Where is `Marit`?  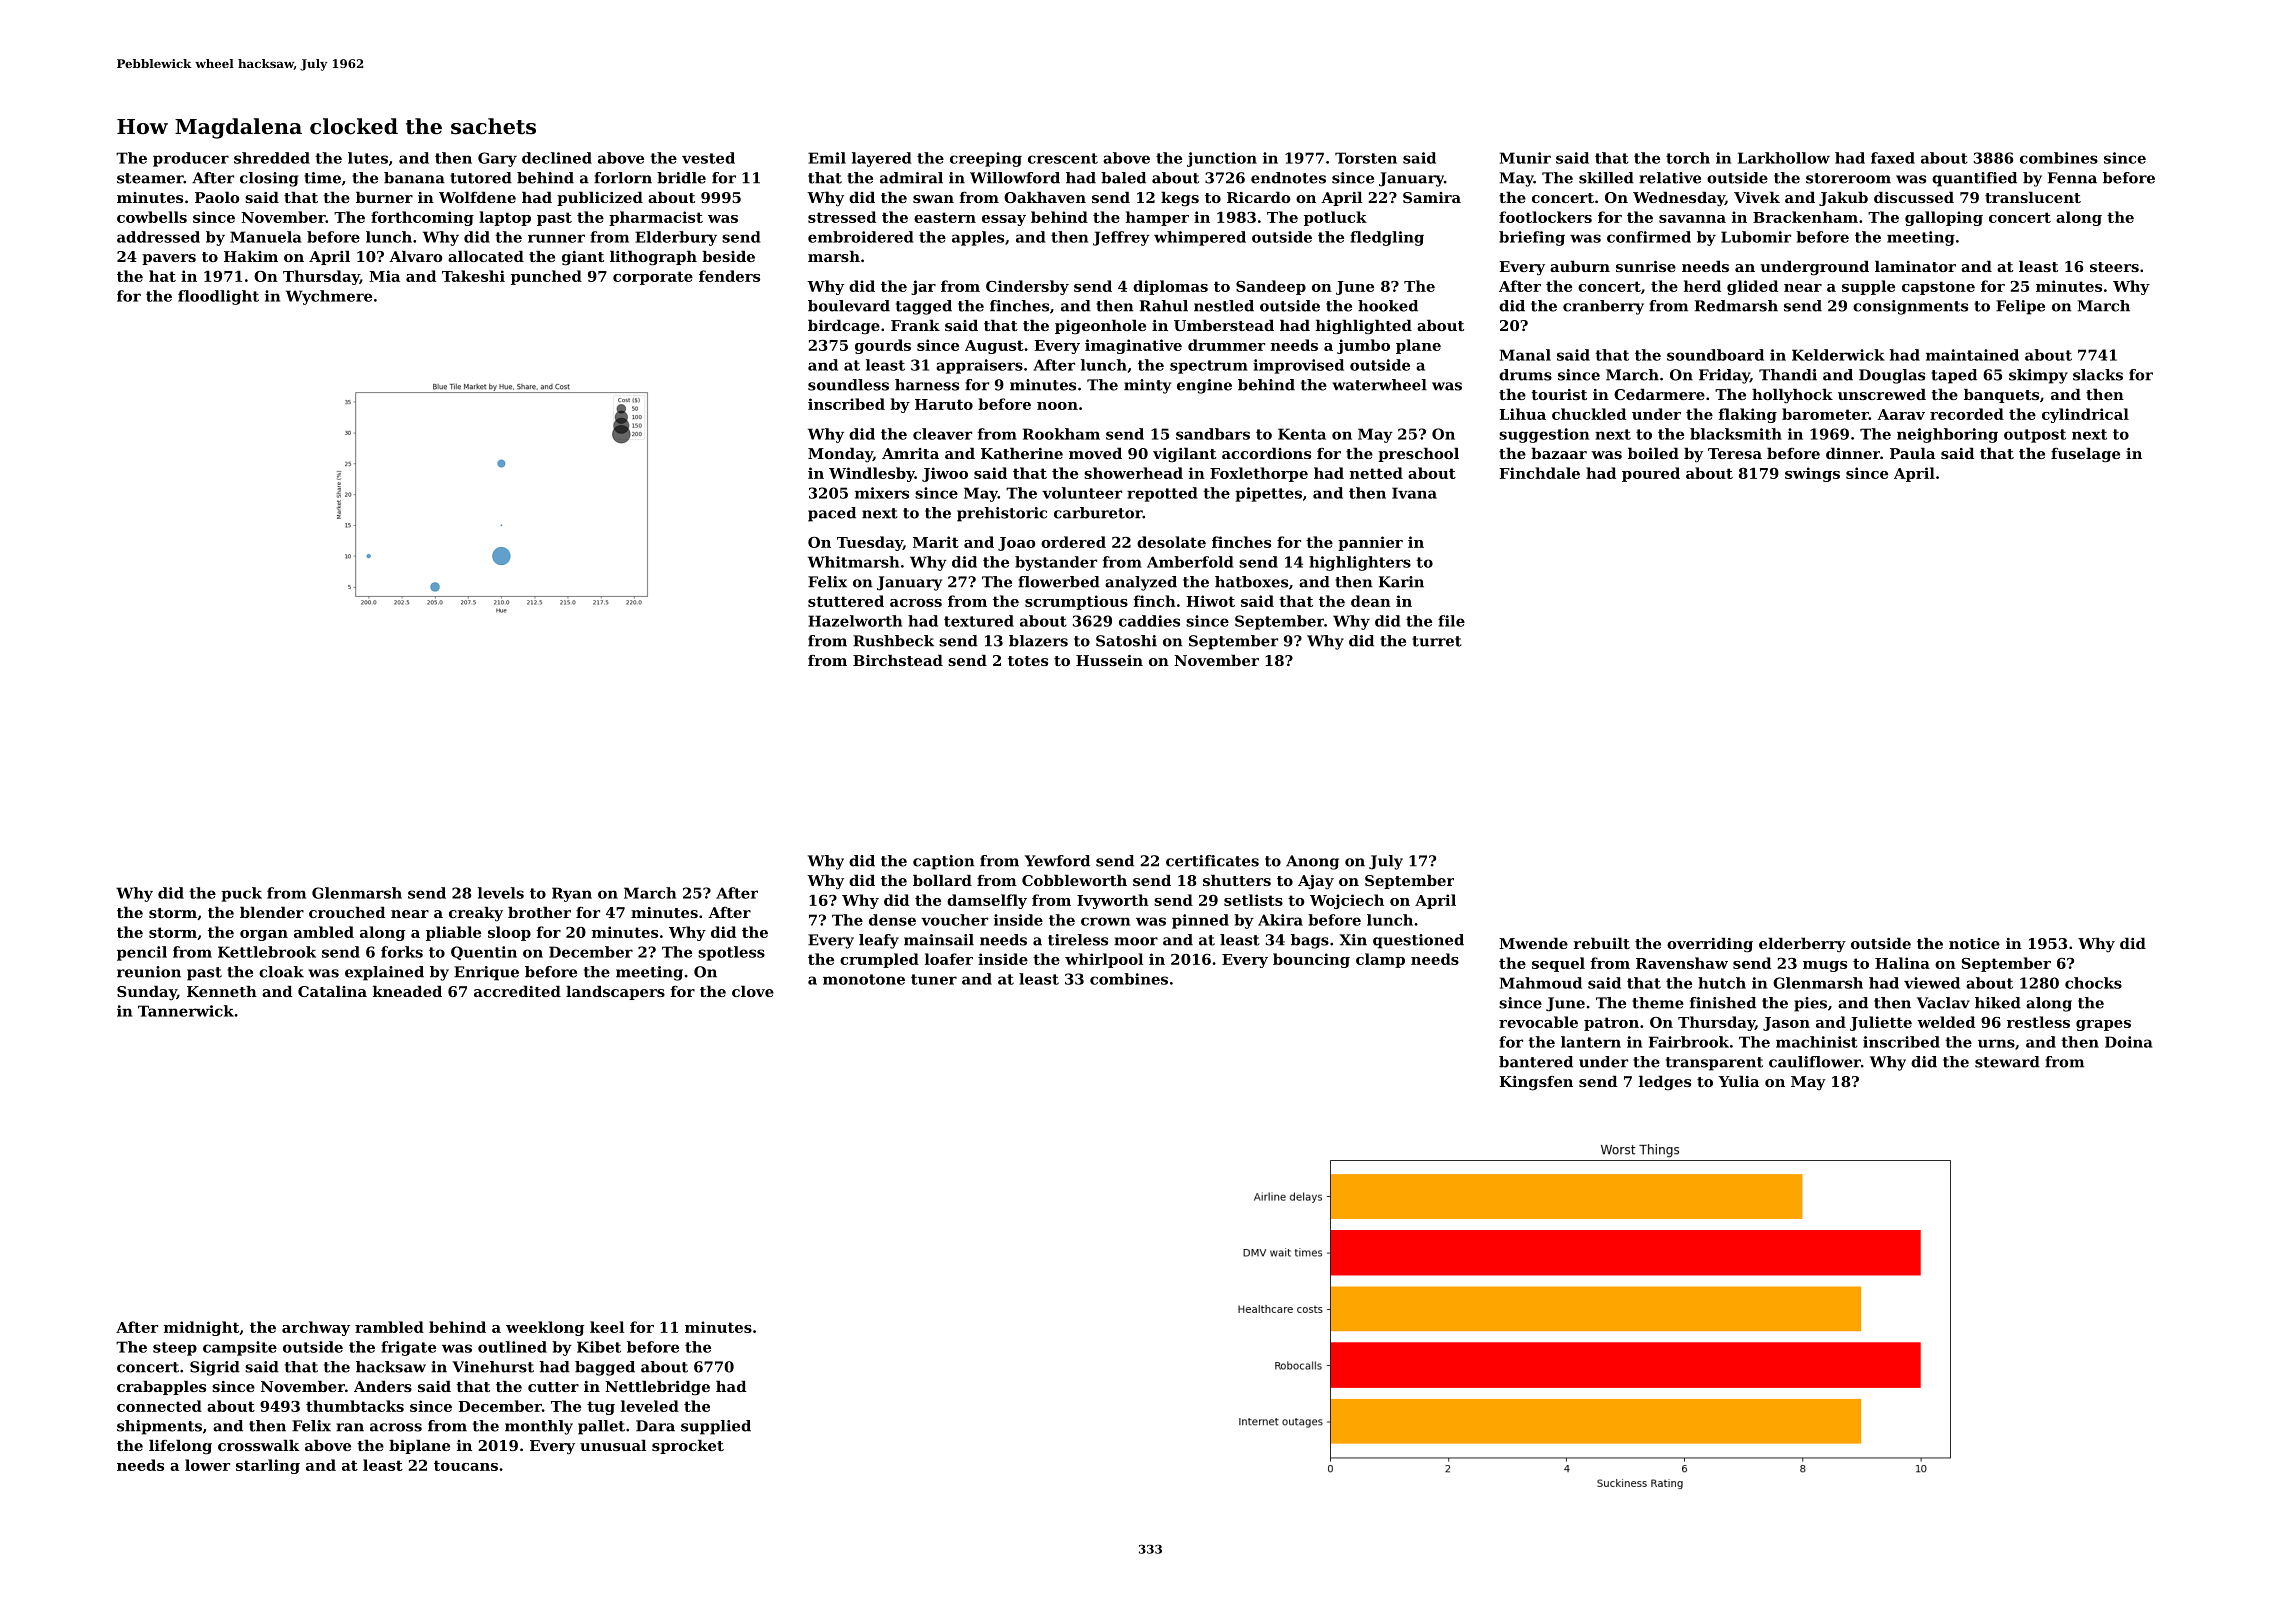 Marit is located at coordinates (936, 542).
